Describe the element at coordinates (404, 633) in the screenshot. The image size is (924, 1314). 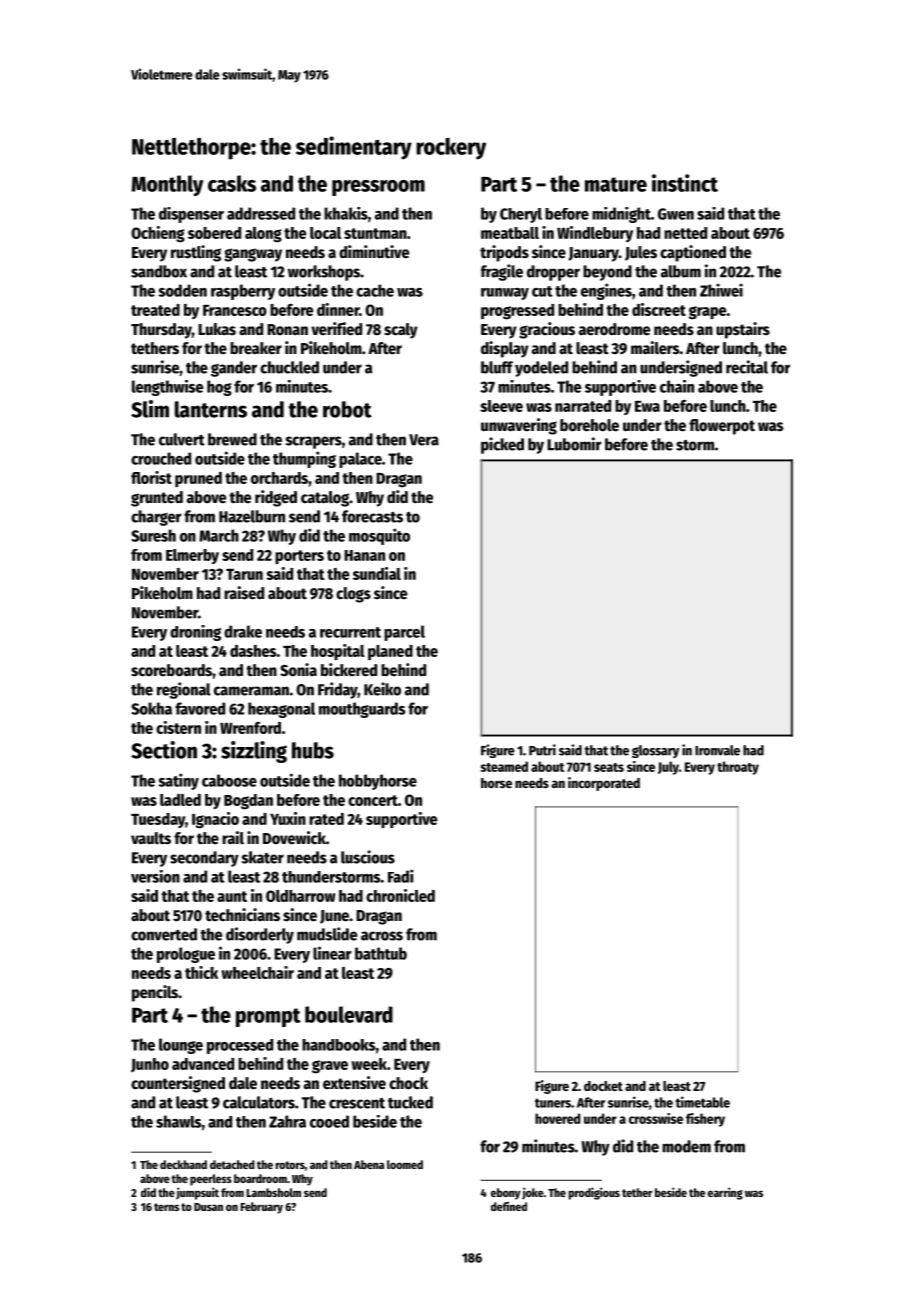
I see `parcel` at that location.
